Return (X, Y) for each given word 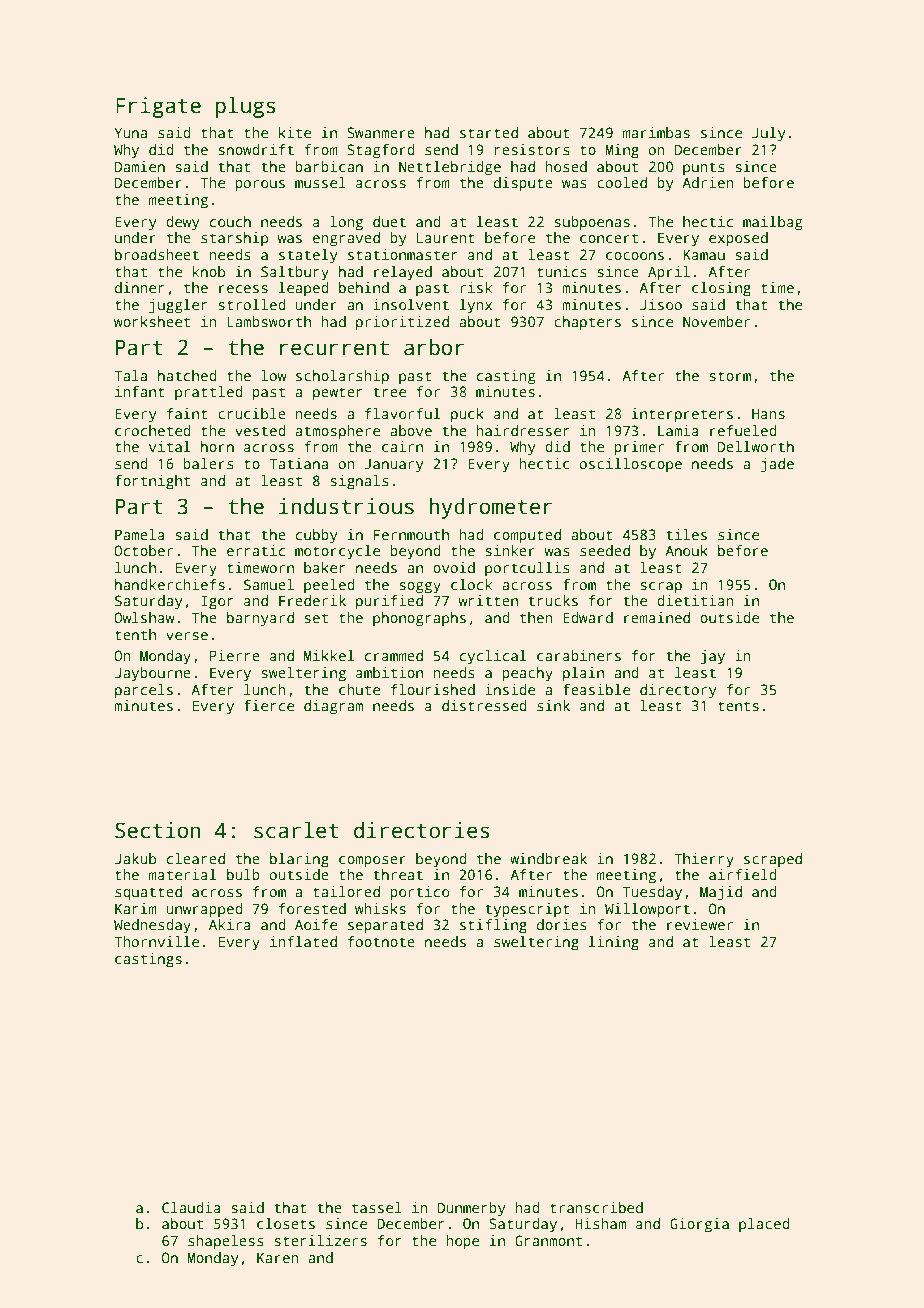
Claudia (191, 1207)
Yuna (130, 132)
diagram (333, 707)
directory (678, 691)
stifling (493, 926)
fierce (269, 705)
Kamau (704, 254)
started (489, 132)
